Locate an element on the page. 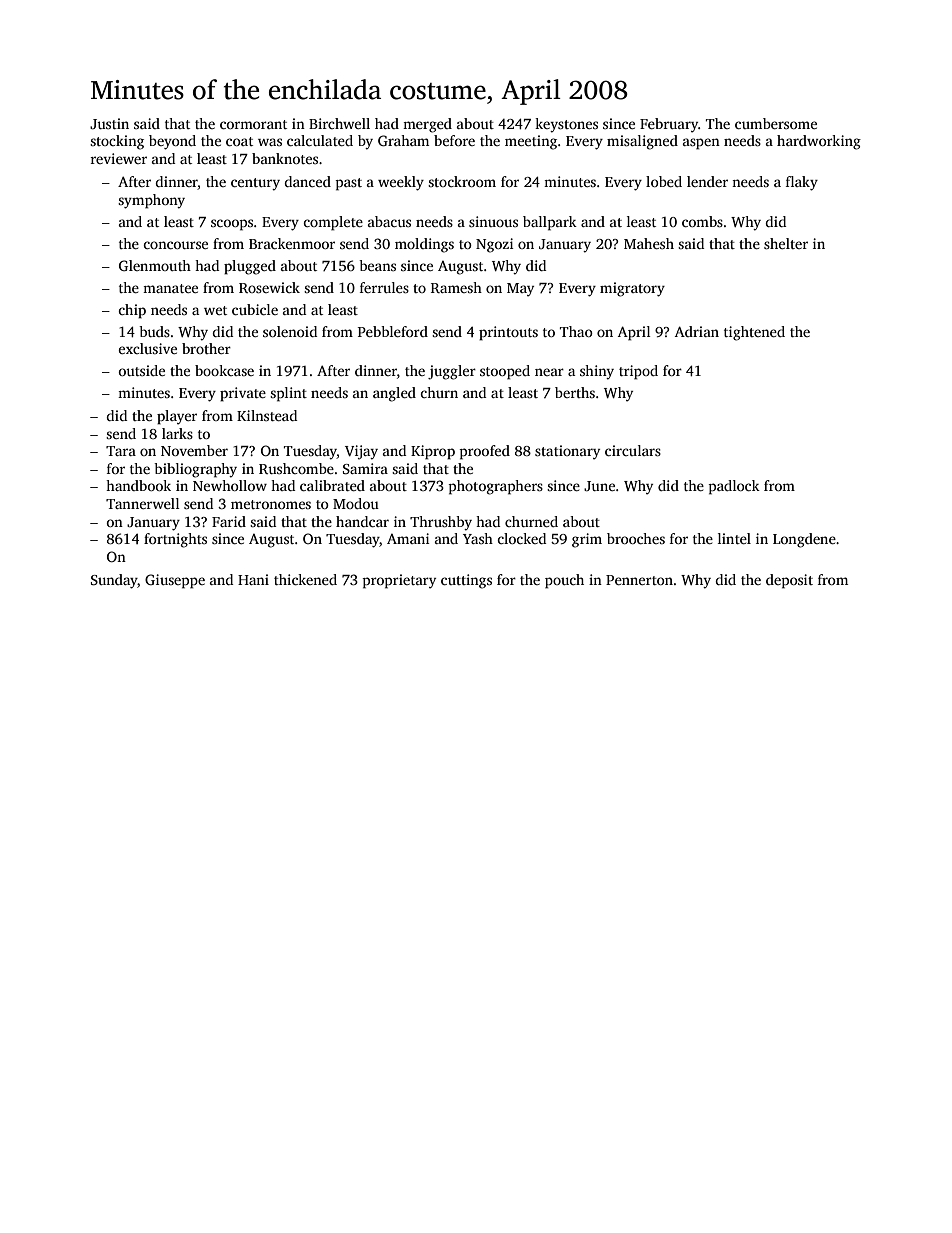 The image size is (952, 1233). Tara is located at coordinates (121, 451).
